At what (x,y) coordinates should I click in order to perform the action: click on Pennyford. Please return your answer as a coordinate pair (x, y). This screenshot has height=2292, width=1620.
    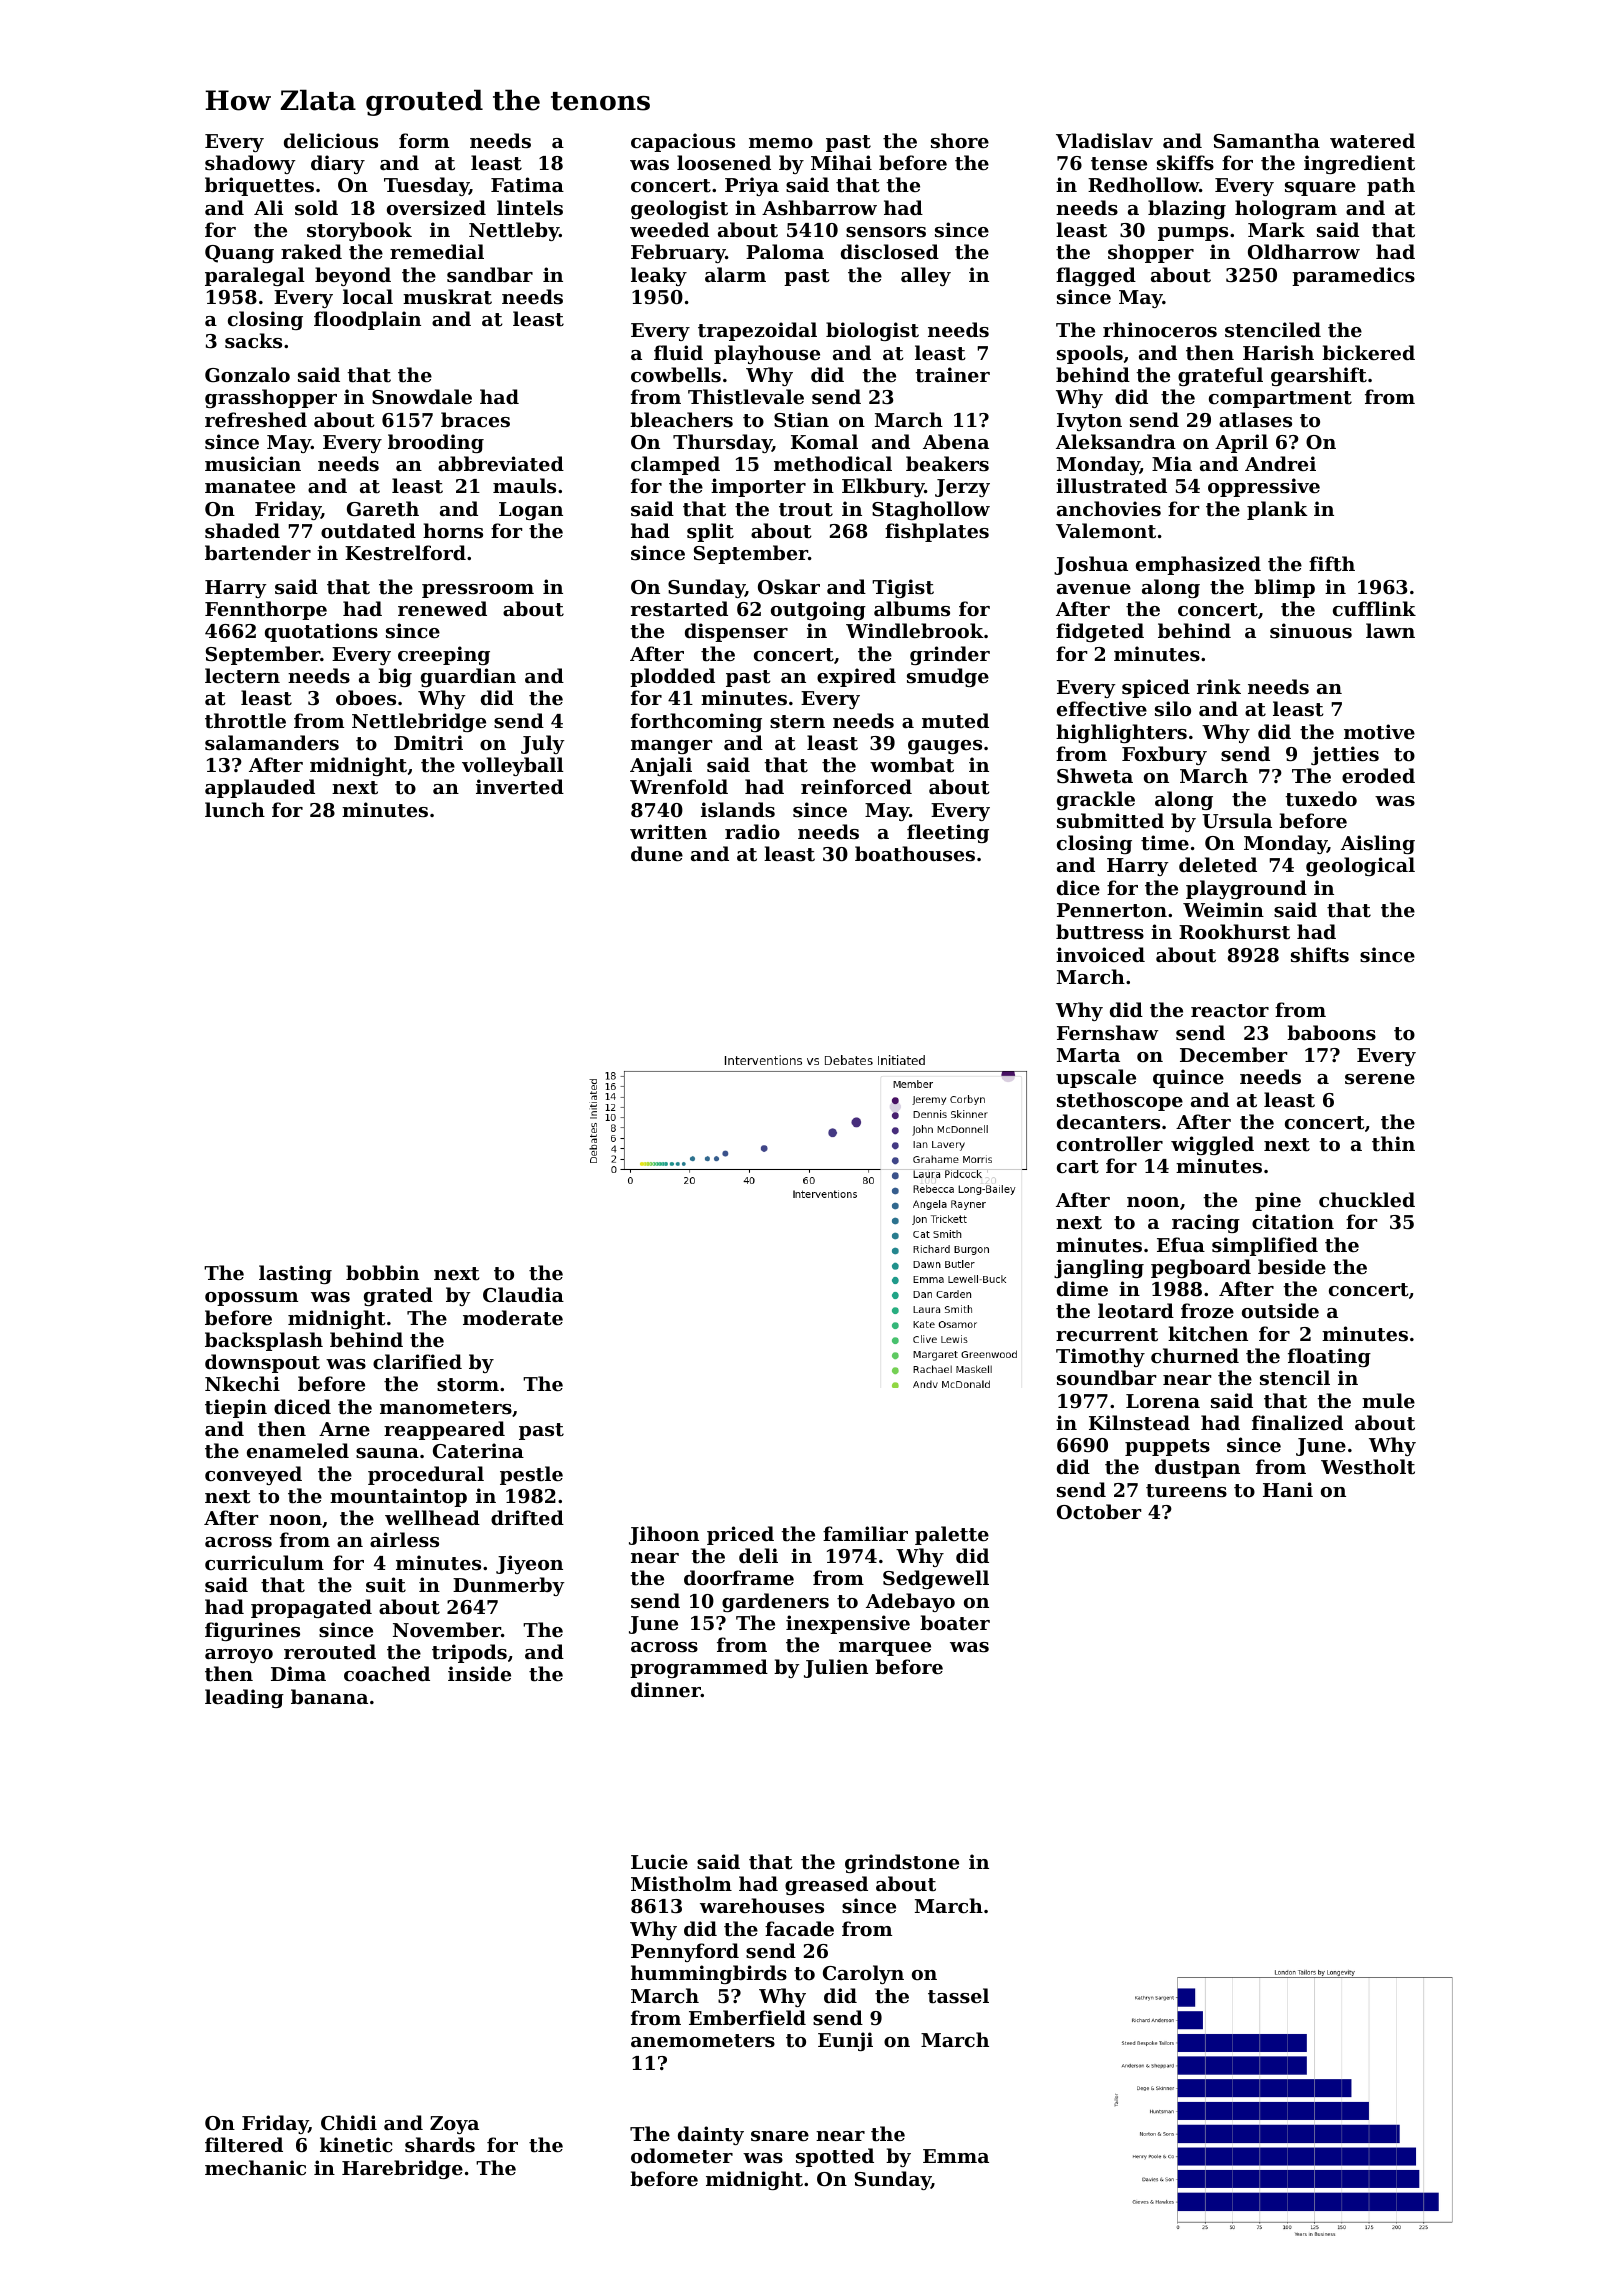
    Looking at the image, I should click on (685, 1952).
